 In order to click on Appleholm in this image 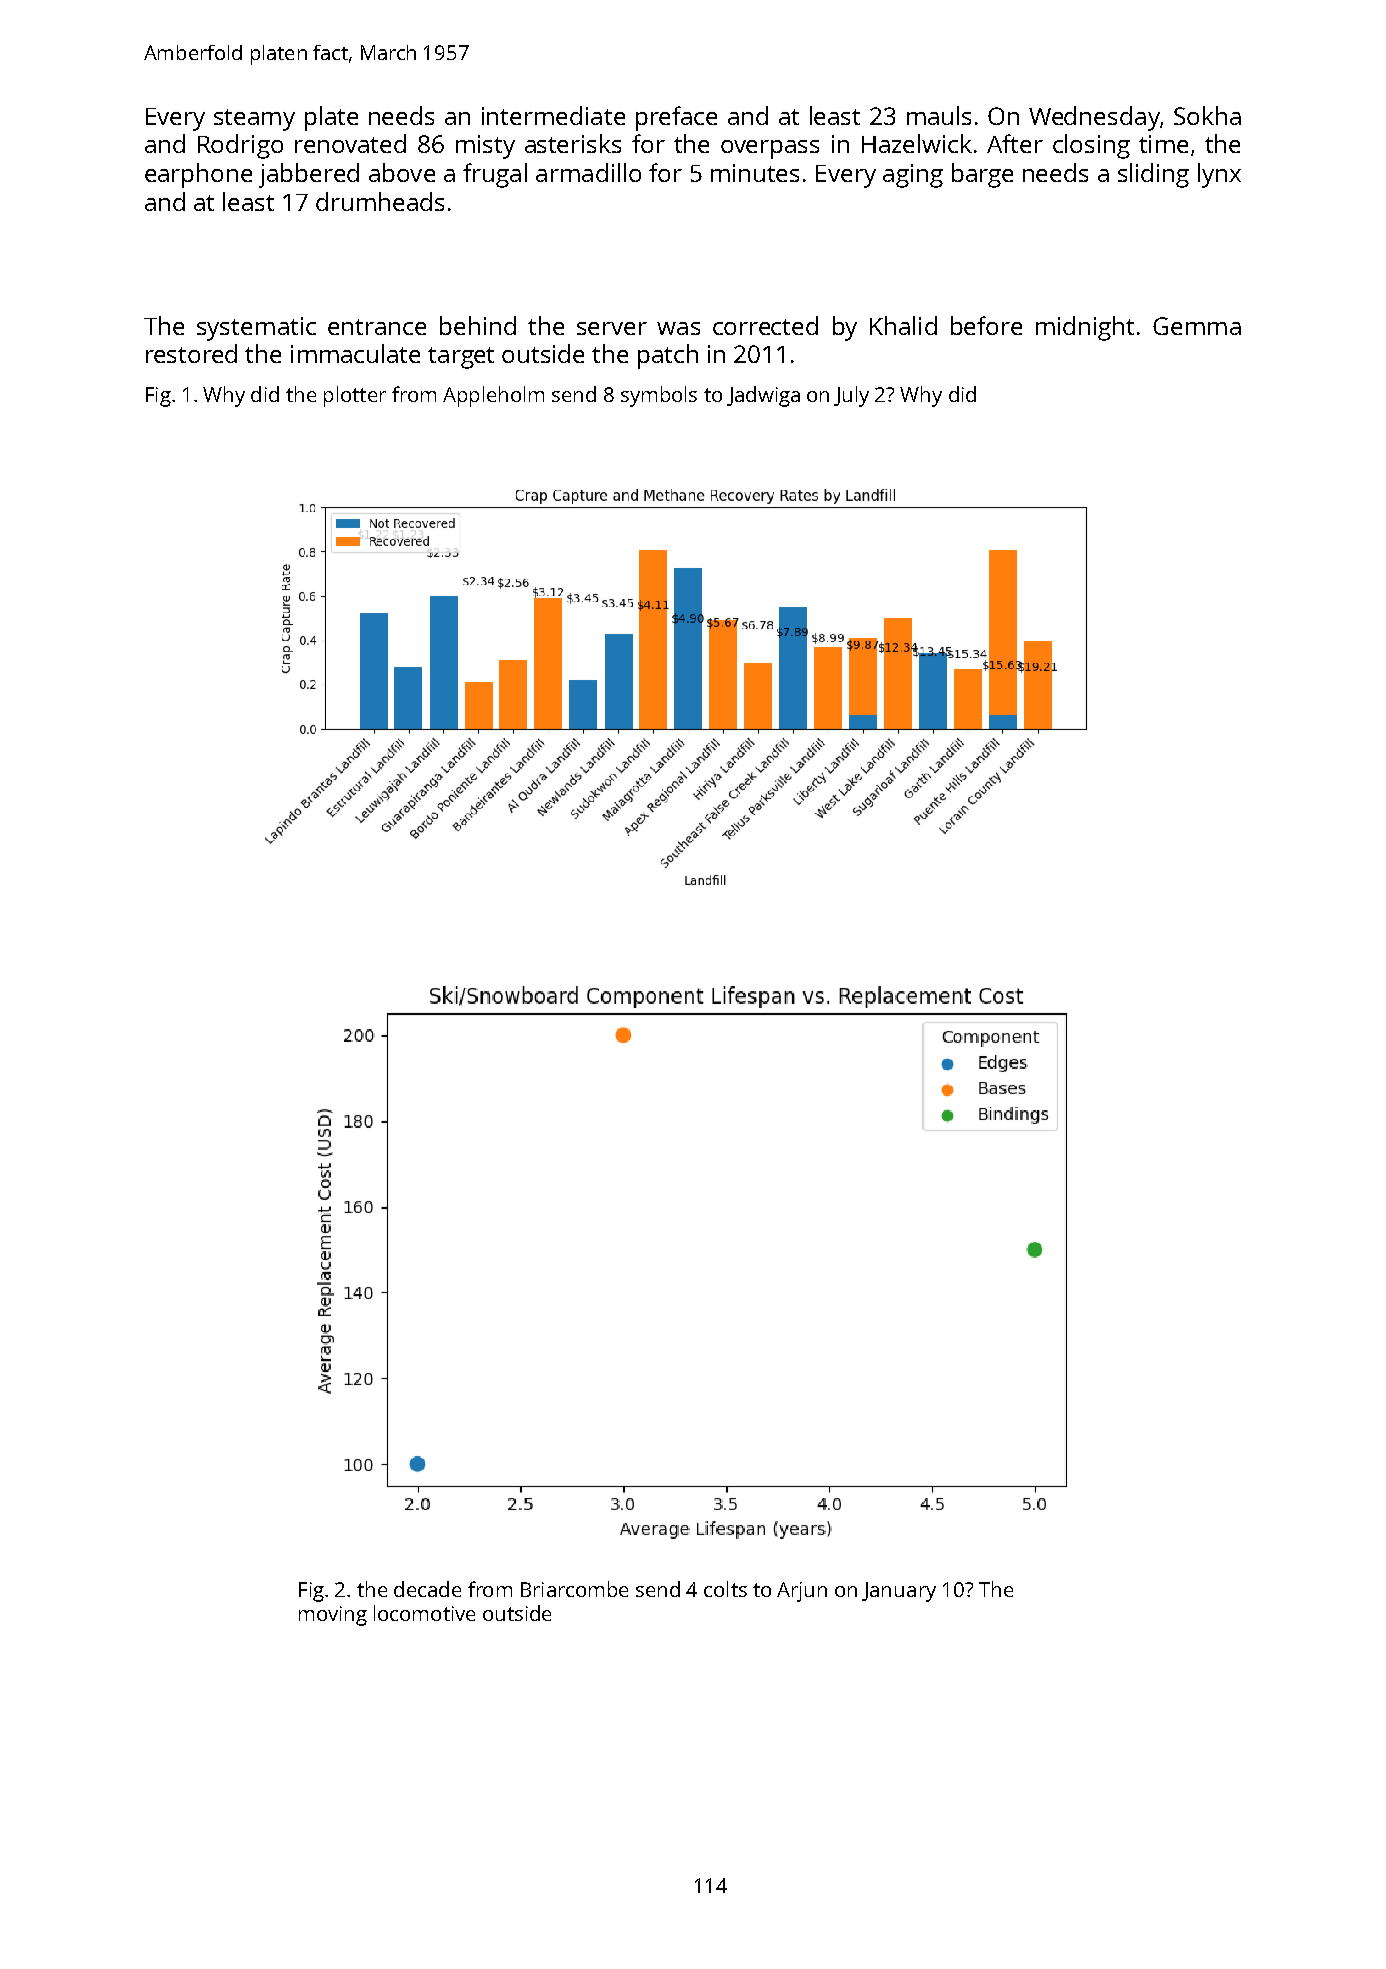, I will do `click(493, 396)`.
